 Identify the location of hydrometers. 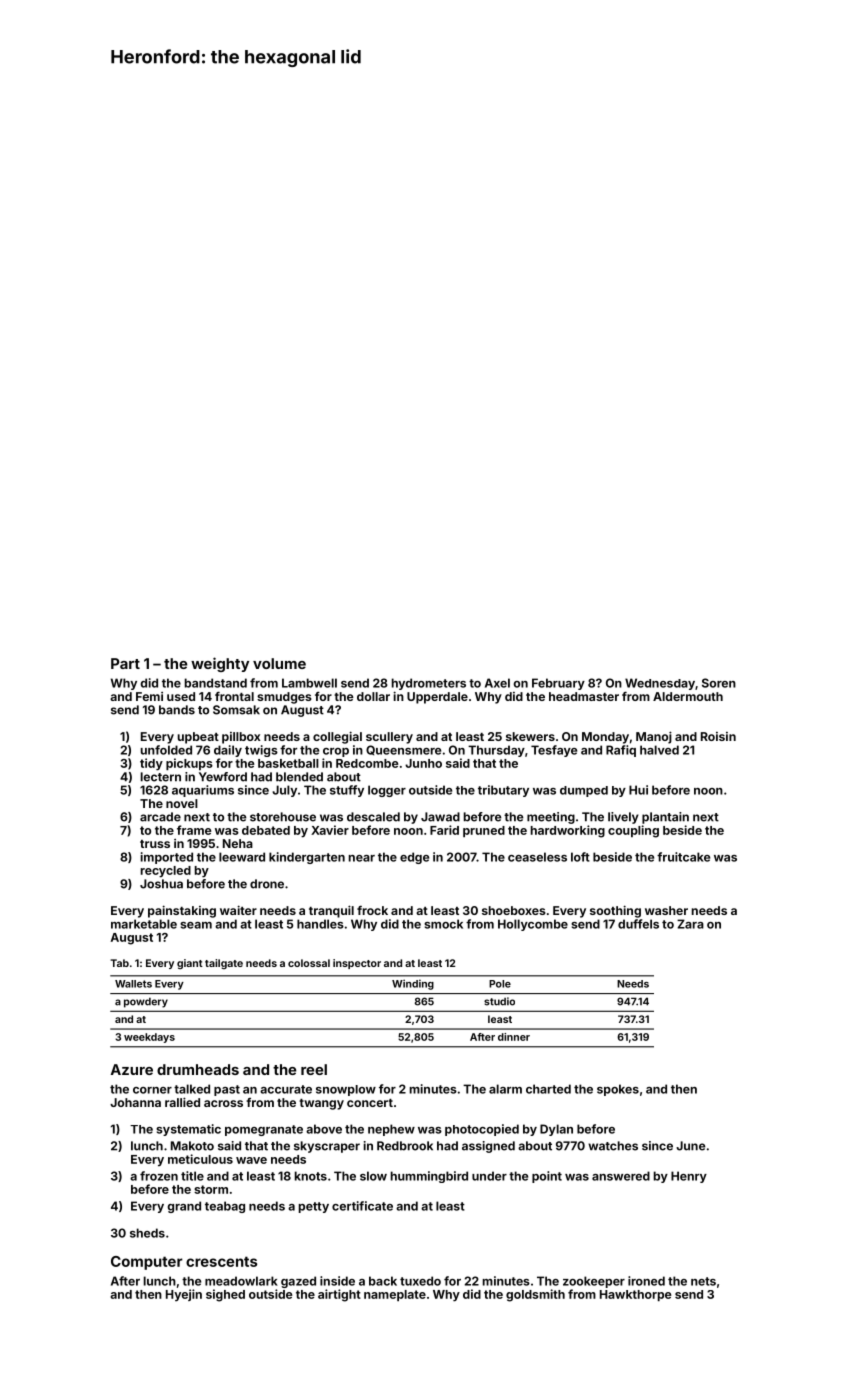
(429, 684).
